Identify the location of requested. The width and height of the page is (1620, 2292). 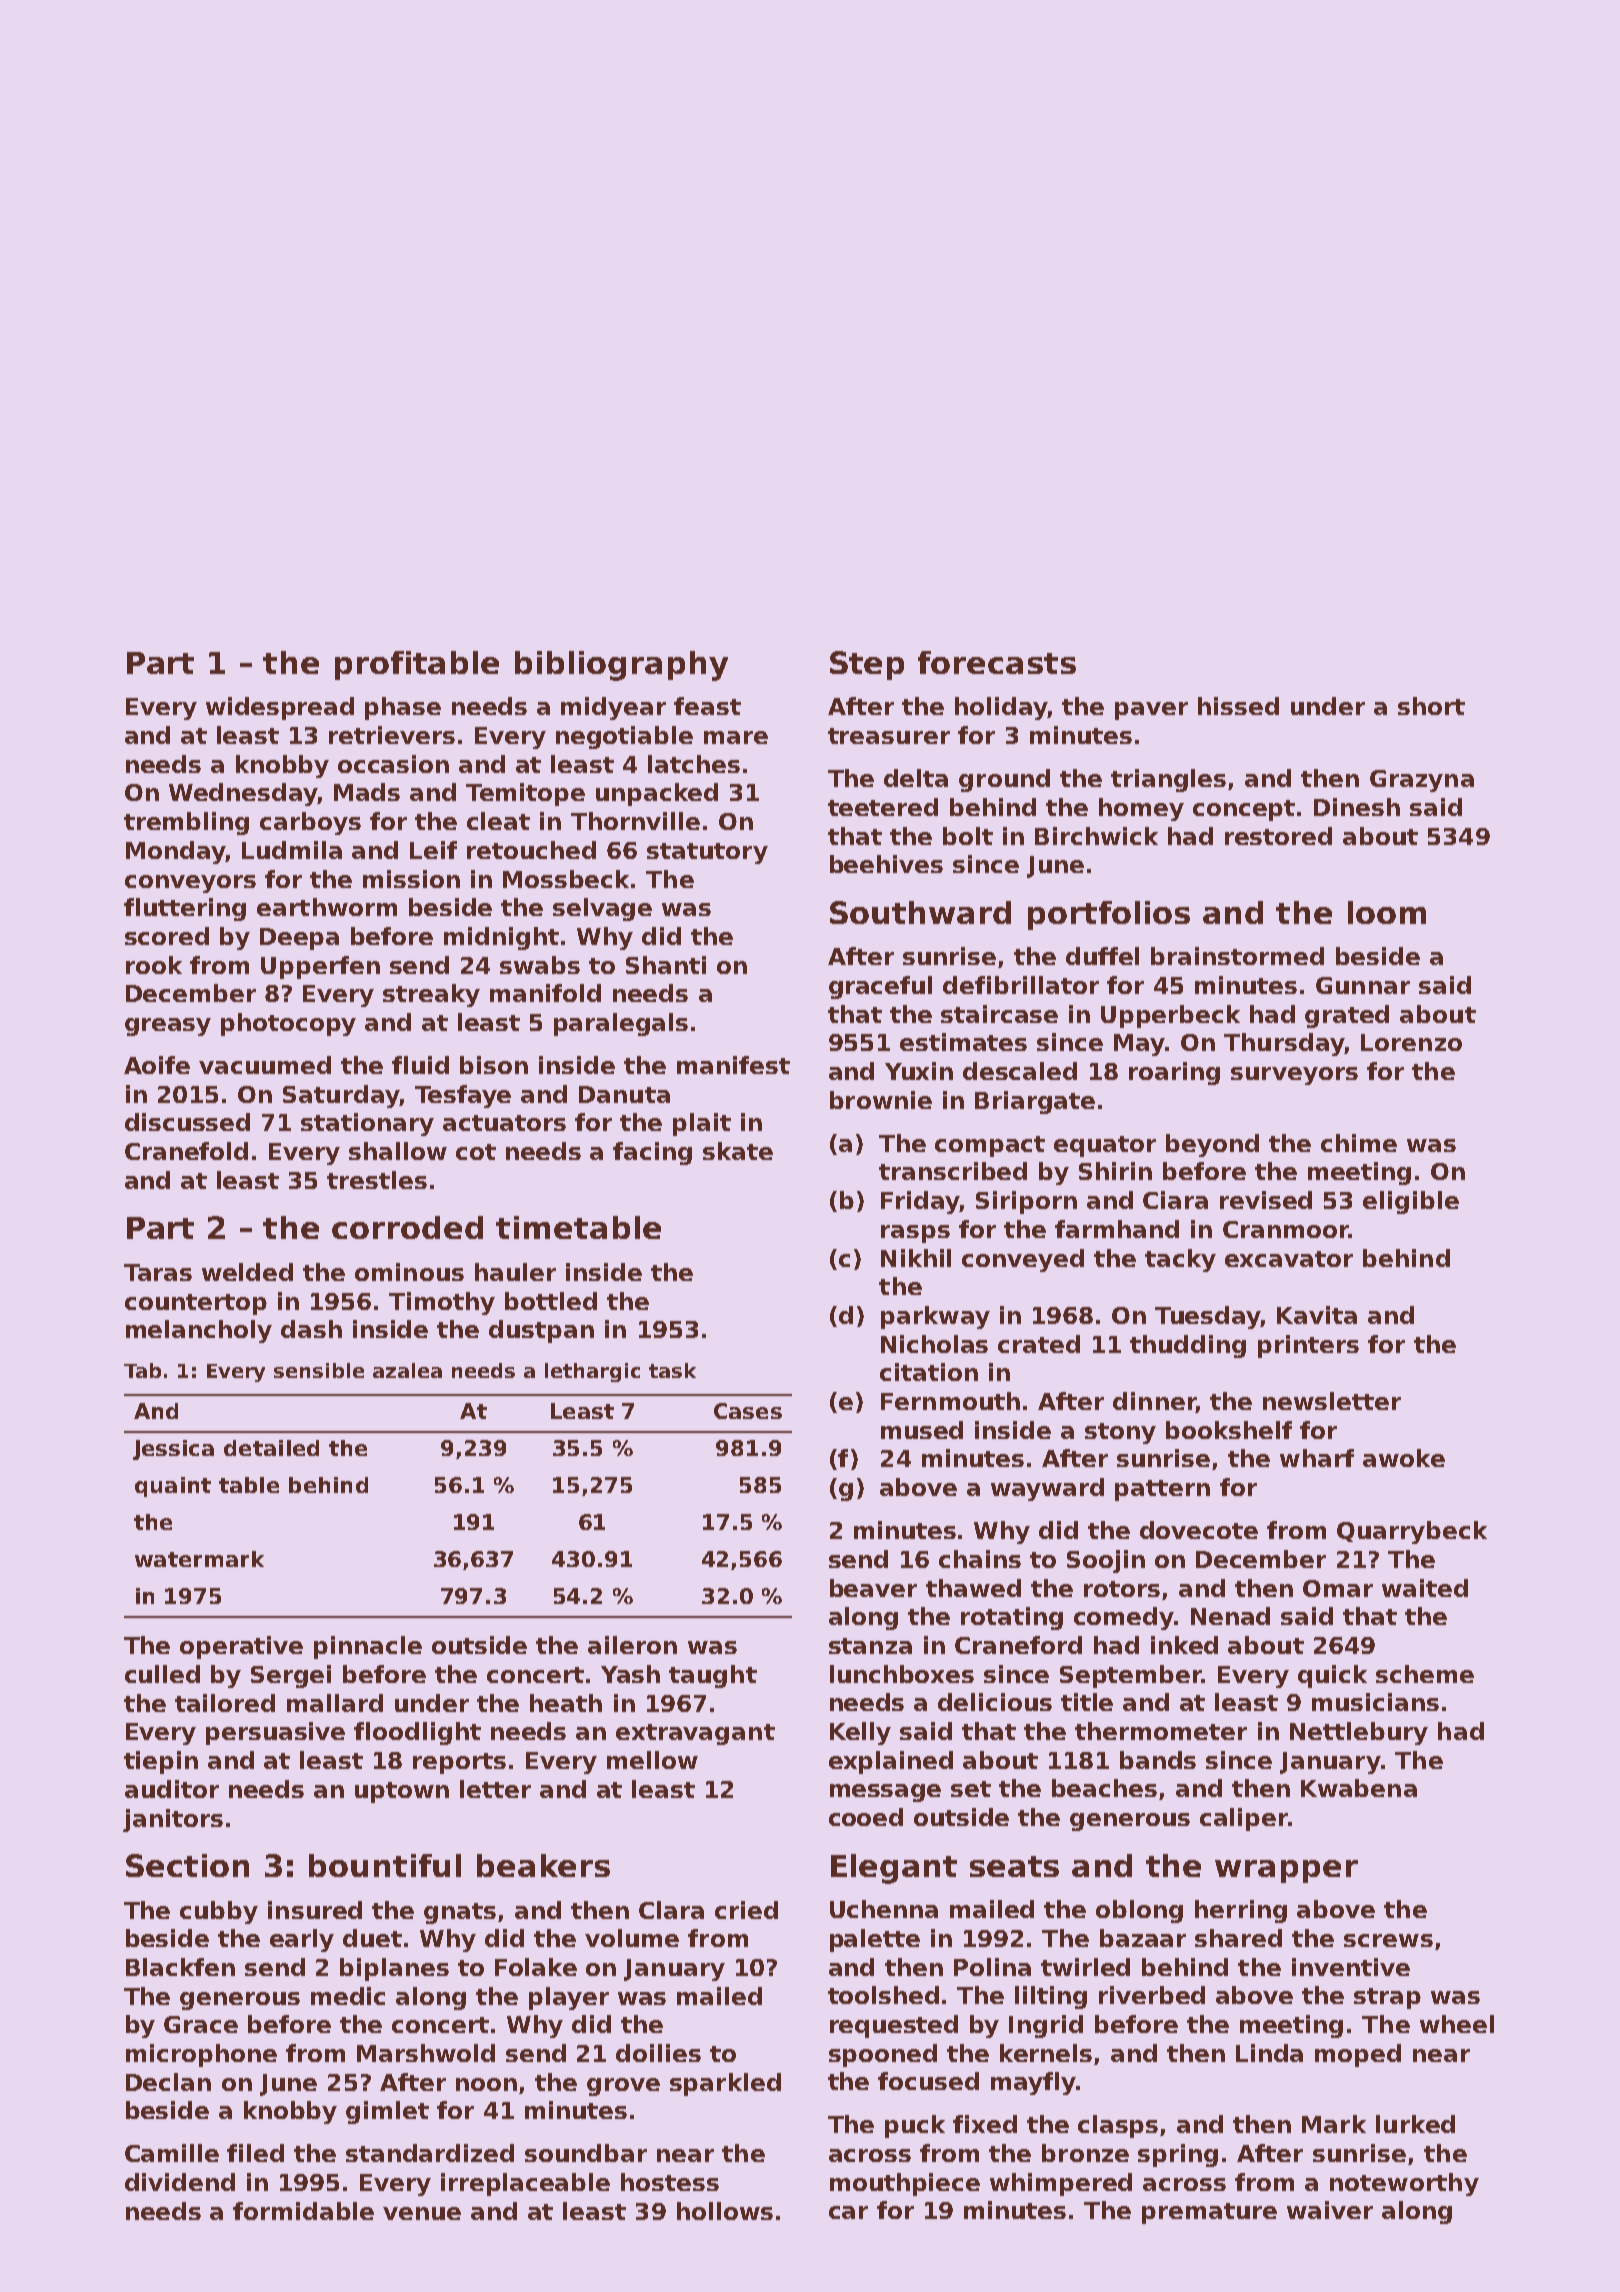
(894, 2026).
